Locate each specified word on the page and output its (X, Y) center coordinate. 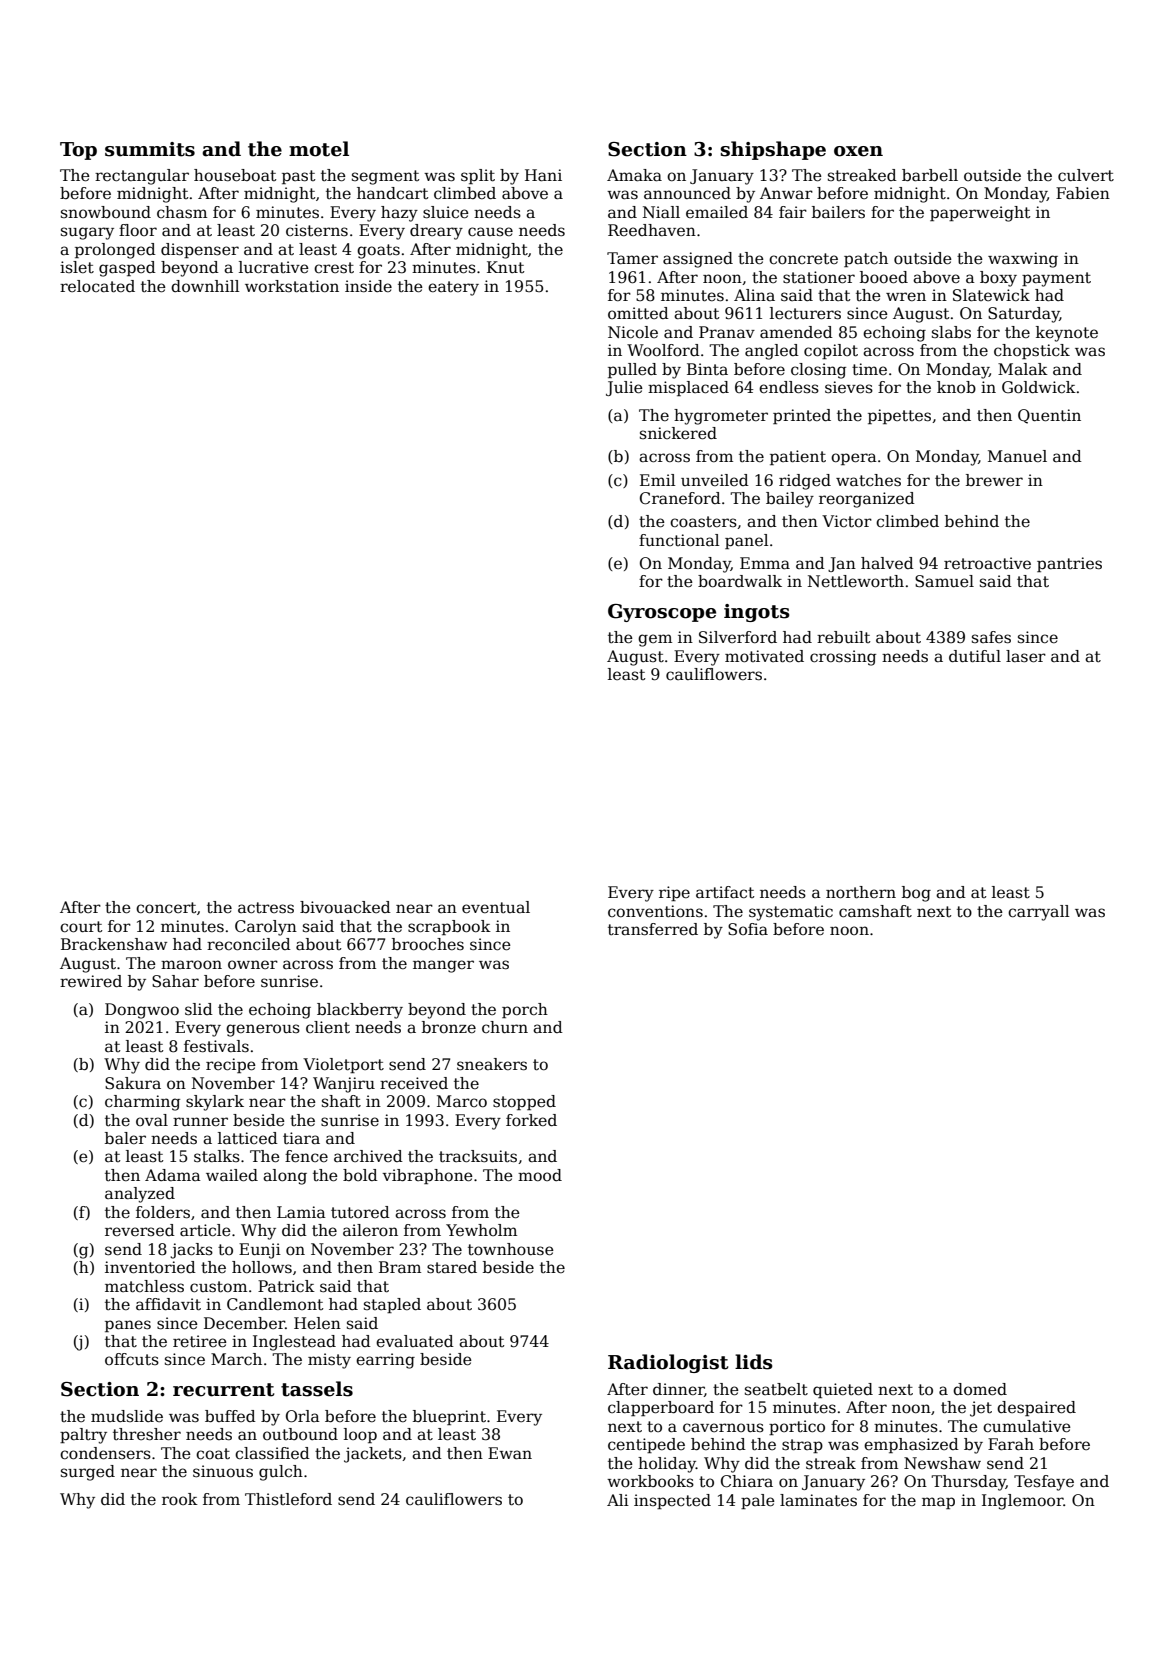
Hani (543, 175)
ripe (674, 893)
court (81, 927)
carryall (1038, 913)
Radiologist (668, 1363)
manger (443, 966)
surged (88, 1473)
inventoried (150, 1267)
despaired (1036, 1408)
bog (916, 894)
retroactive (987, 563)
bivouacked (345, 907)
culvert (1086, 175)
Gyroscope (662, 613)
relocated (97, 286)
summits (150, 149)
